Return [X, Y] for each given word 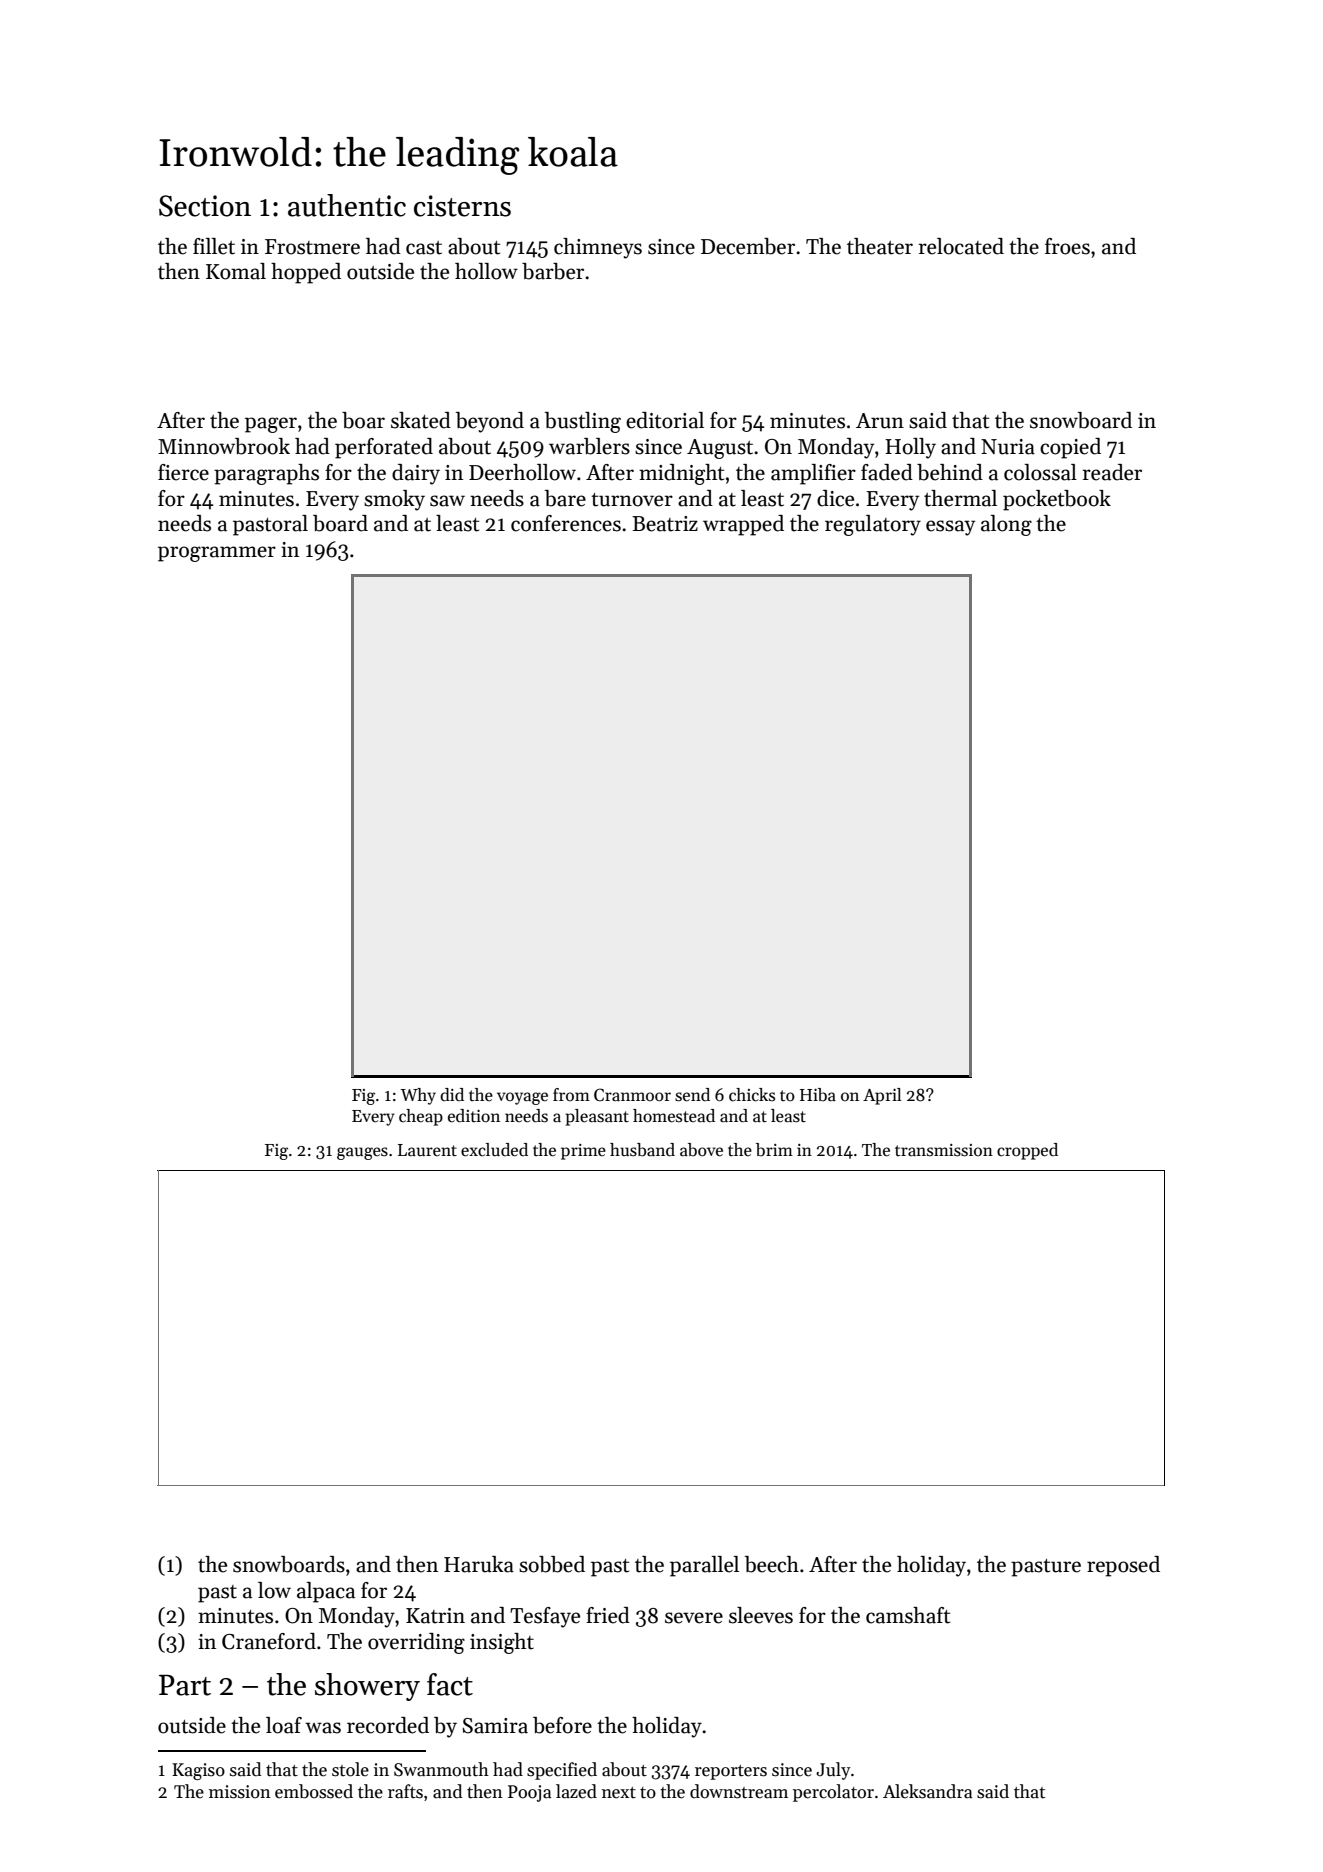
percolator [833, 1793]
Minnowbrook [224, 446]
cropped [1027, 1151]
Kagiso [198, 1771]
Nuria [1008, 447]
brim [774, 1149]
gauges [362, 1153]
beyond [490, 422]
